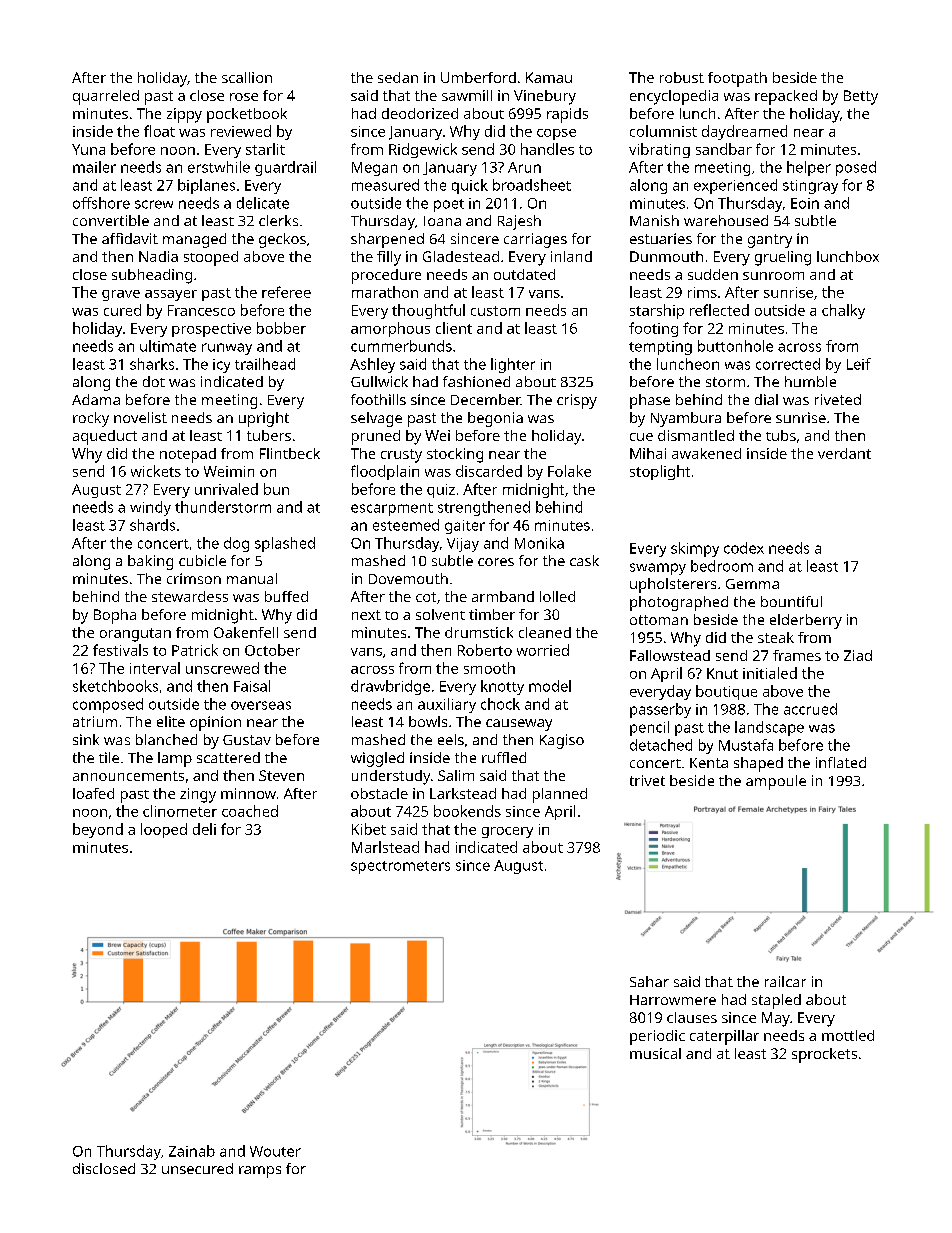 The height and width of the image is (1233, 952). I want to click on sedan, so click(398, 77).
